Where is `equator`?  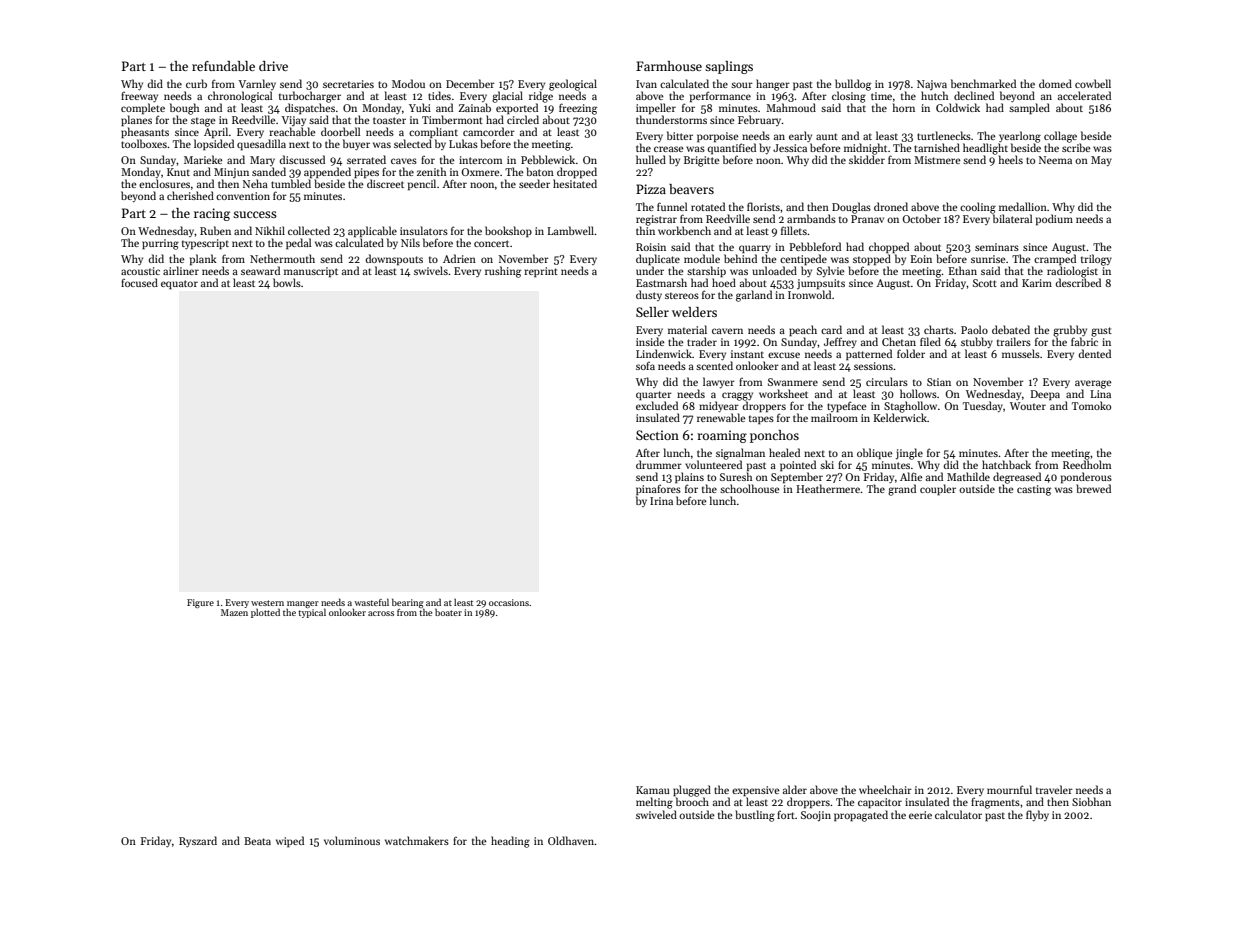
equator is located at coordinates (179, 284).
